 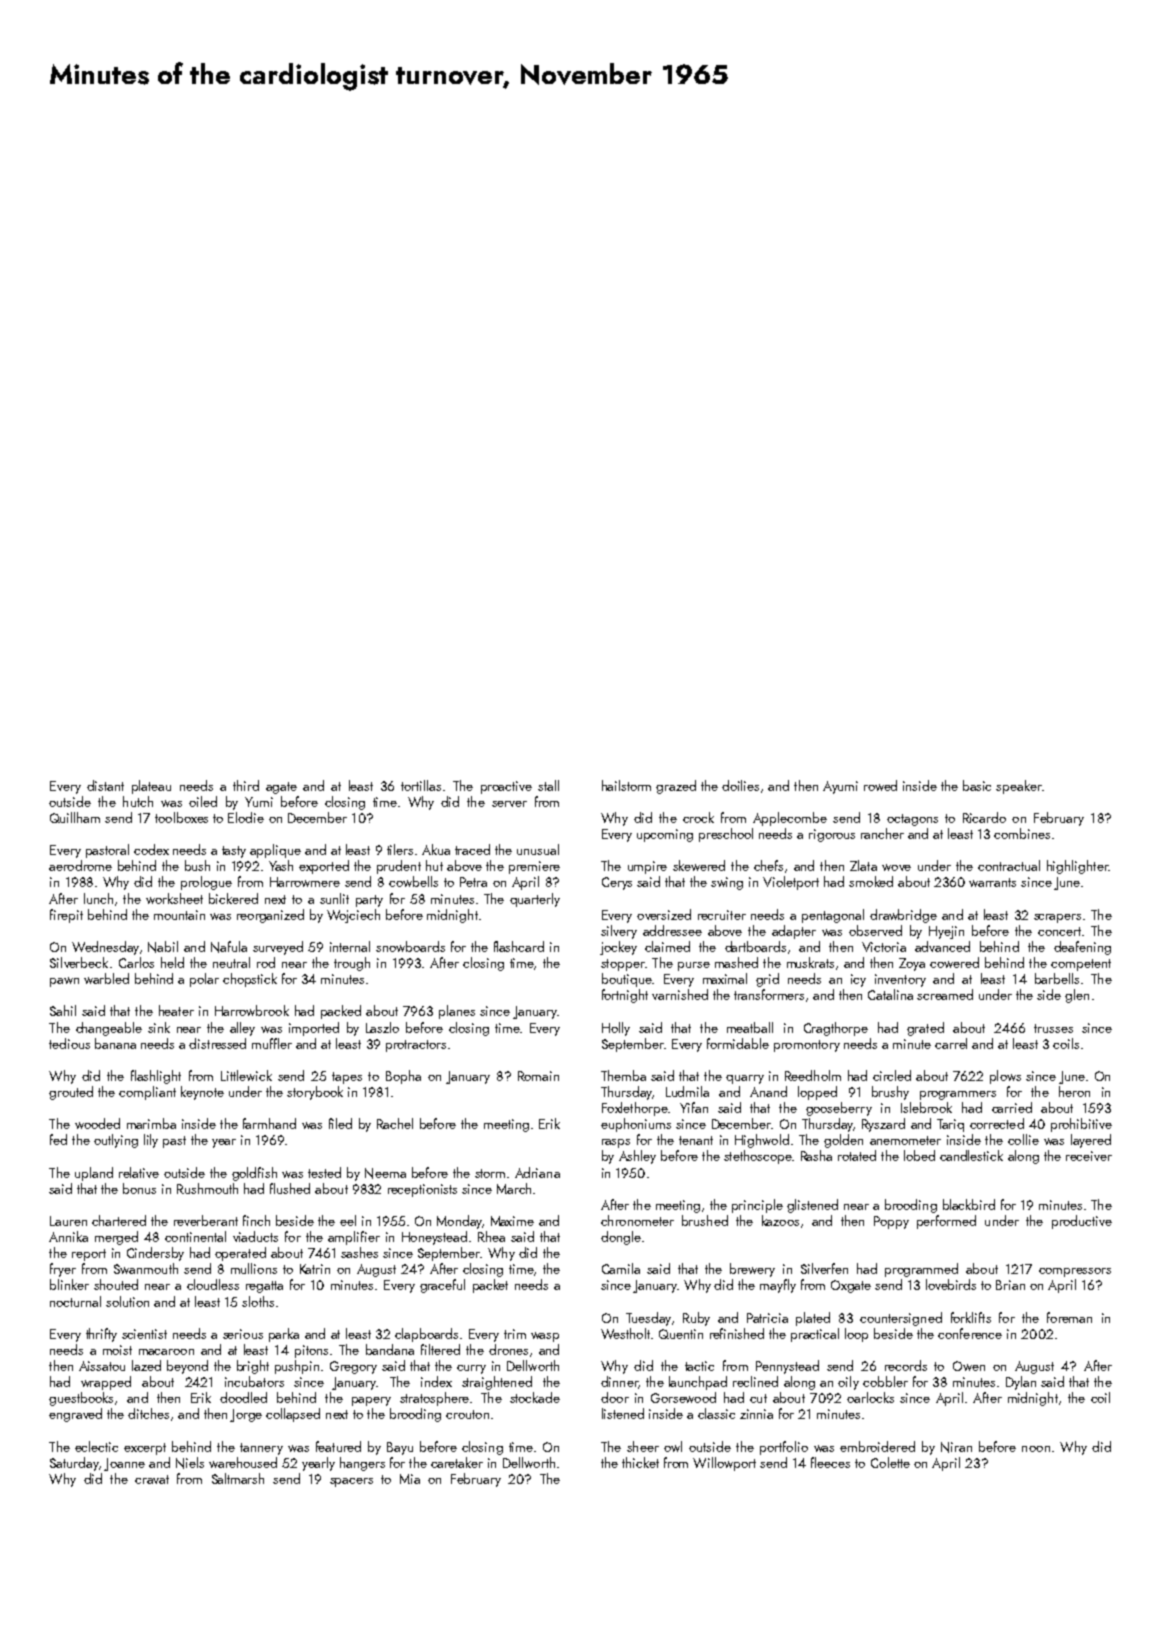 I want to click on Dylan, so click(x=1021, y=1383).
